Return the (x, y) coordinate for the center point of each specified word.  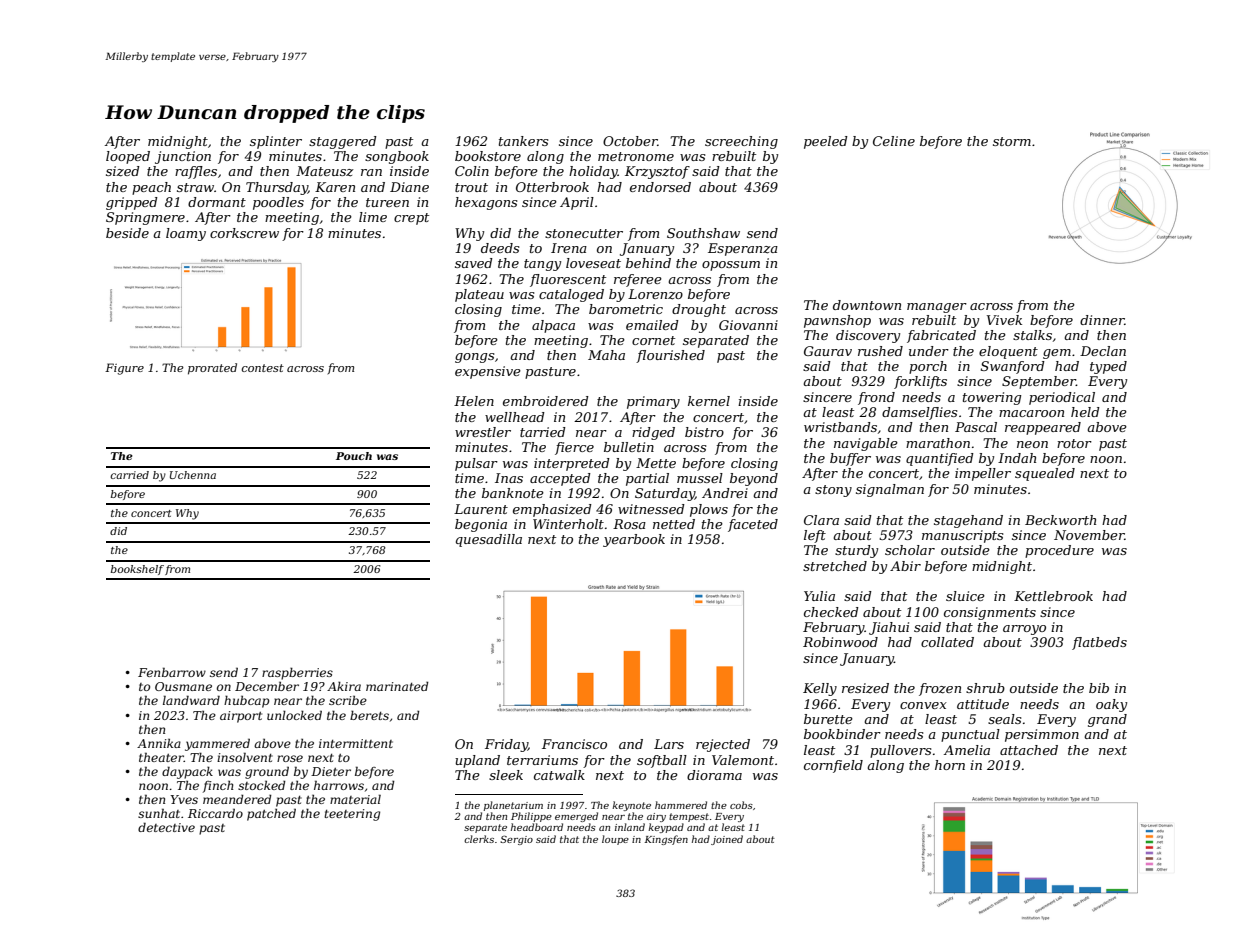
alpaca (553, 326)
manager (937, 308)
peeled (826, 142)
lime (373, 217)
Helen (474, 401)
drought (699, 310)
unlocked (294, 715)
